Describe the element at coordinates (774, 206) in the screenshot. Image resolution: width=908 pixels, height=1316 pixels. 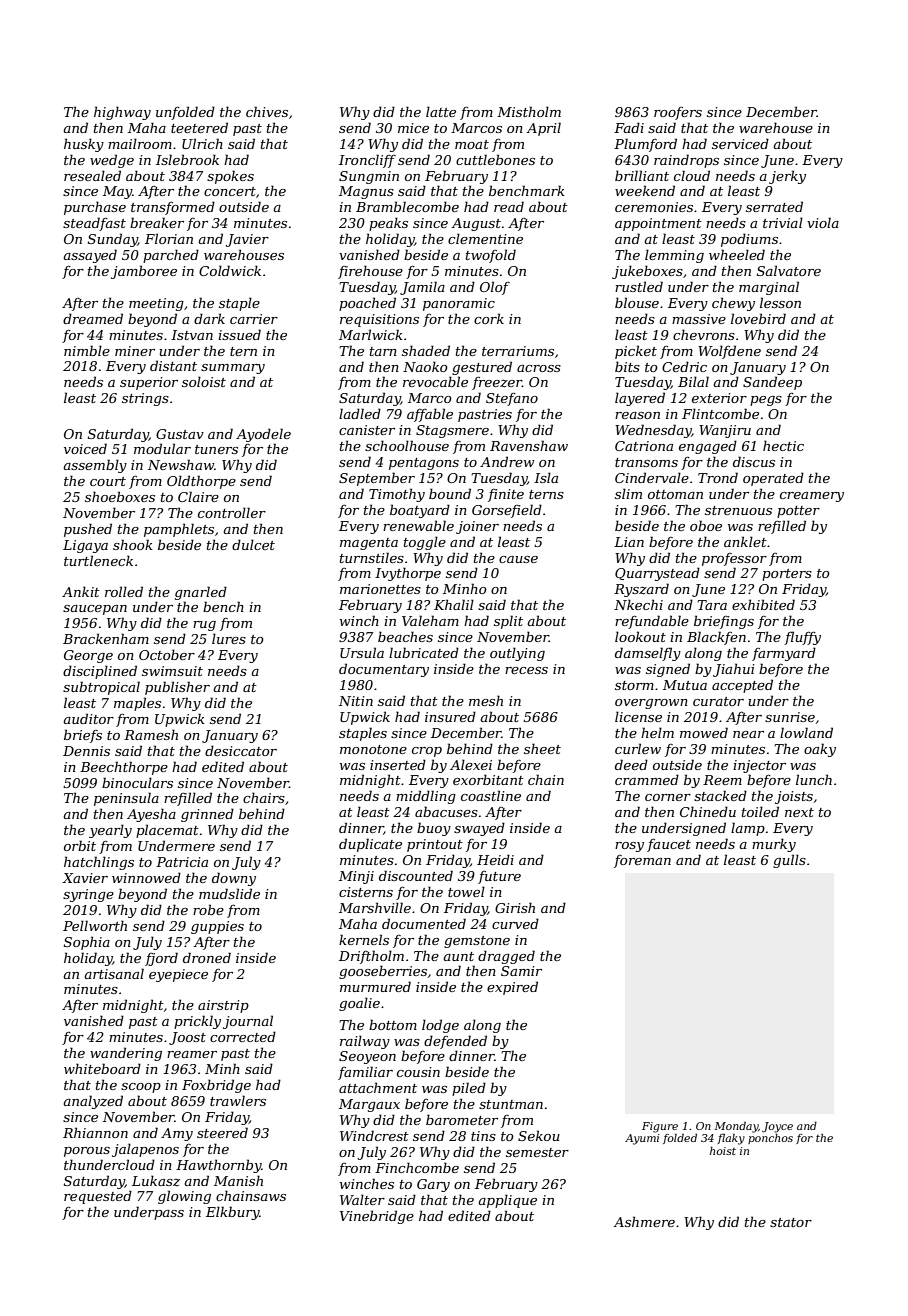
I see `serrated` at that location.
